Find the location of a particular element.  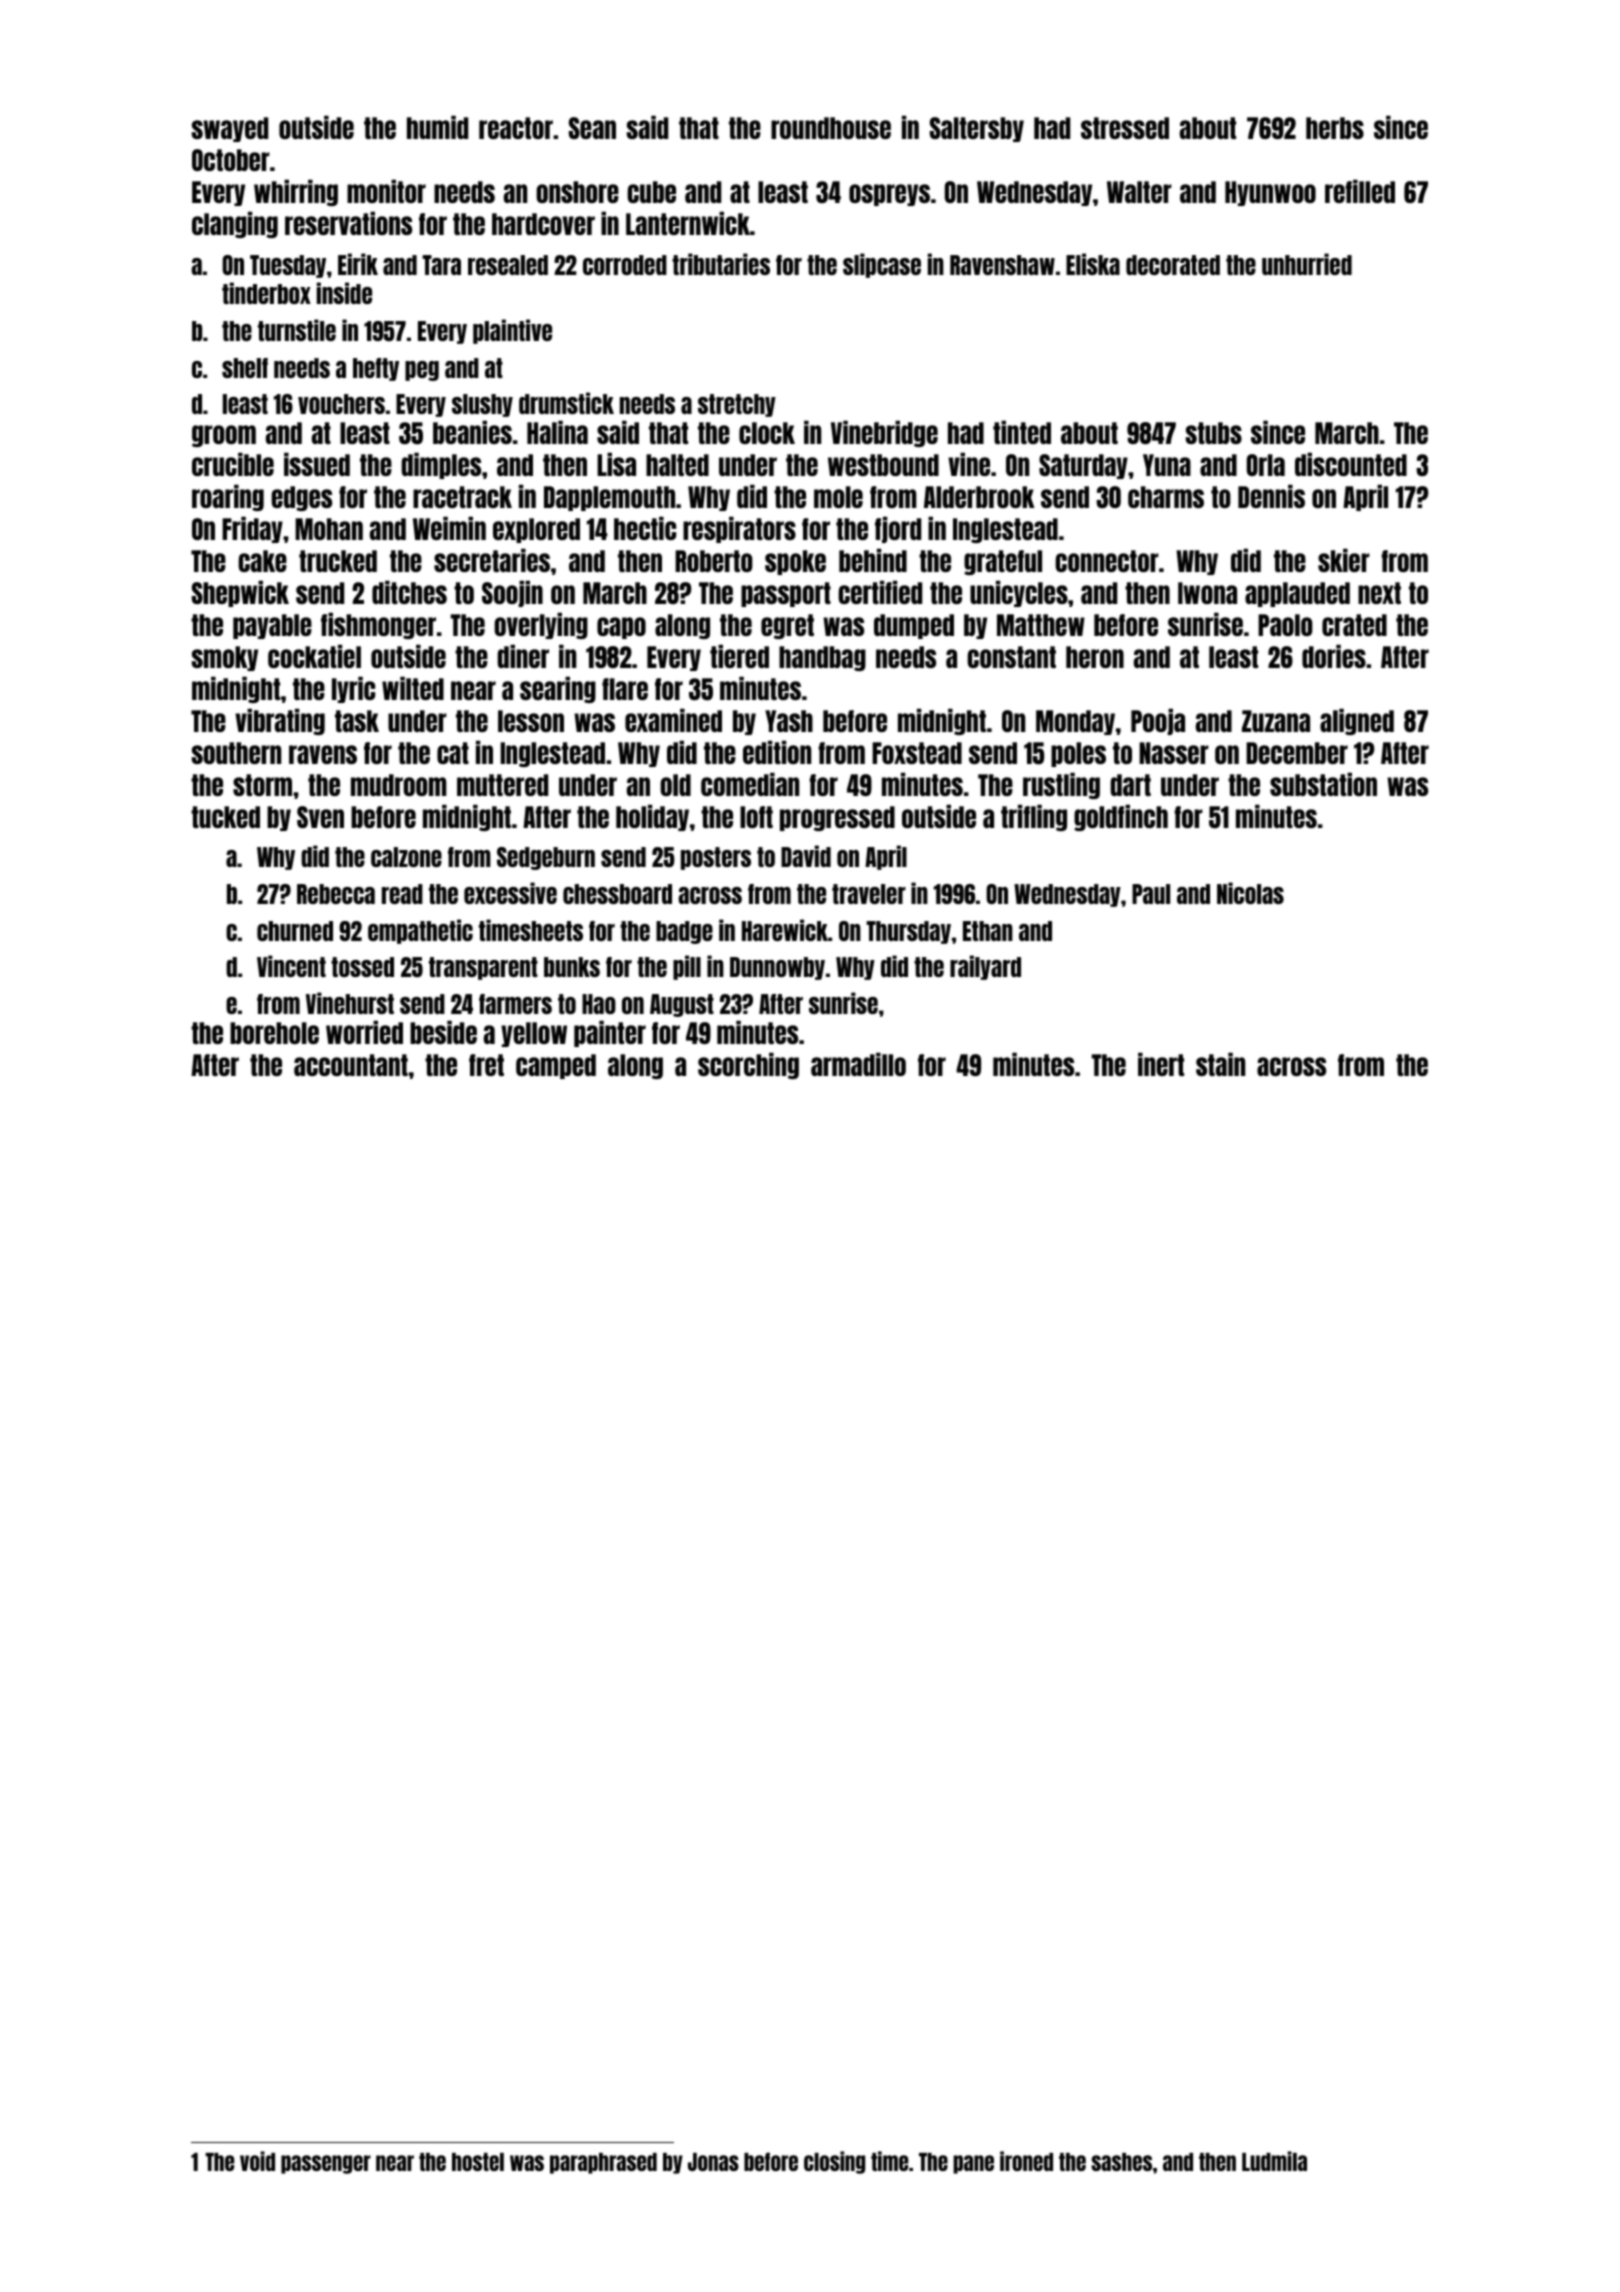

closing is located at coordinates (834, 2162).
